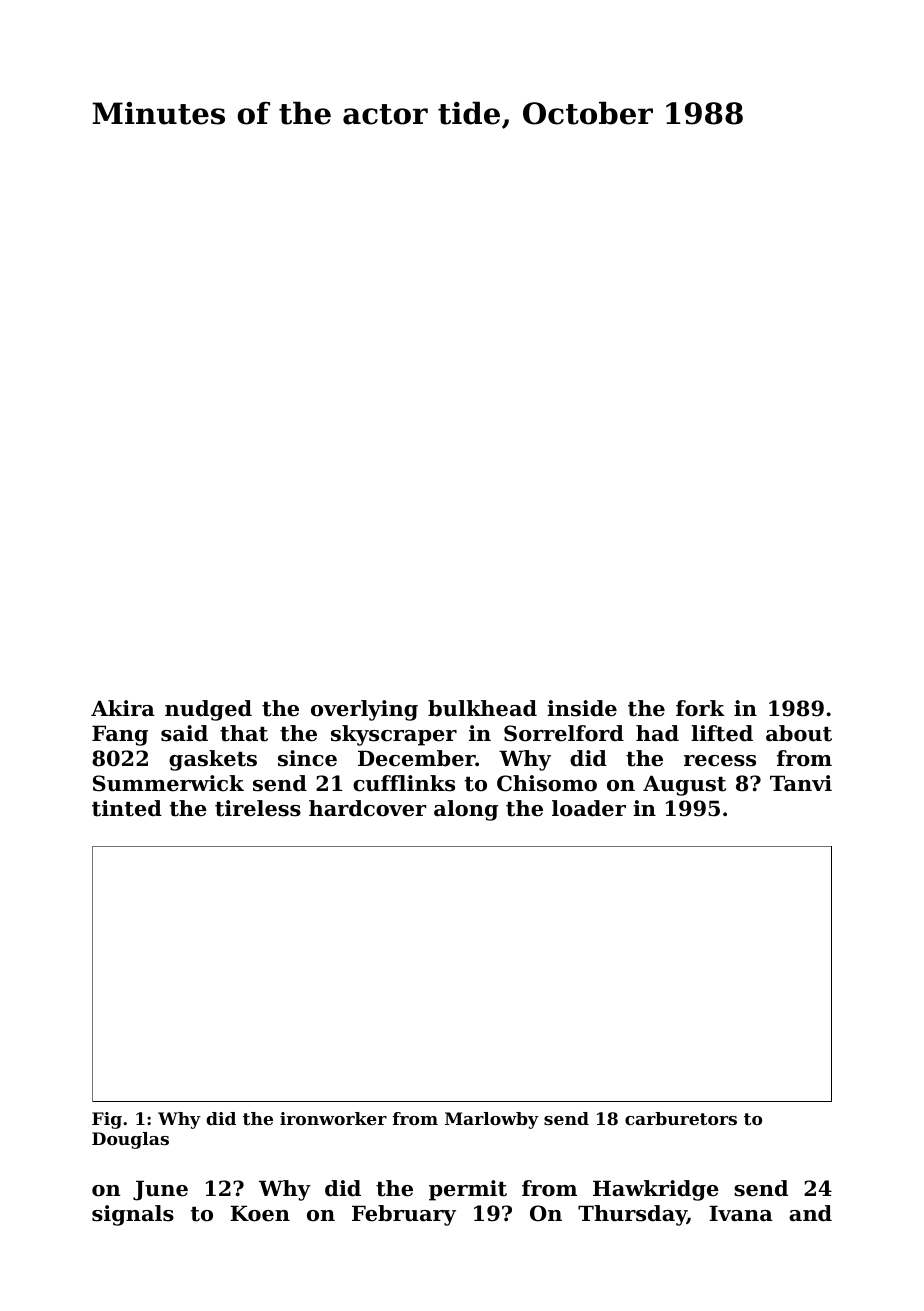 The image size is (924, 1311). What do you see at coordinates (700, 708) in the document?
I see `fork` at bounding box center [700, 708].
